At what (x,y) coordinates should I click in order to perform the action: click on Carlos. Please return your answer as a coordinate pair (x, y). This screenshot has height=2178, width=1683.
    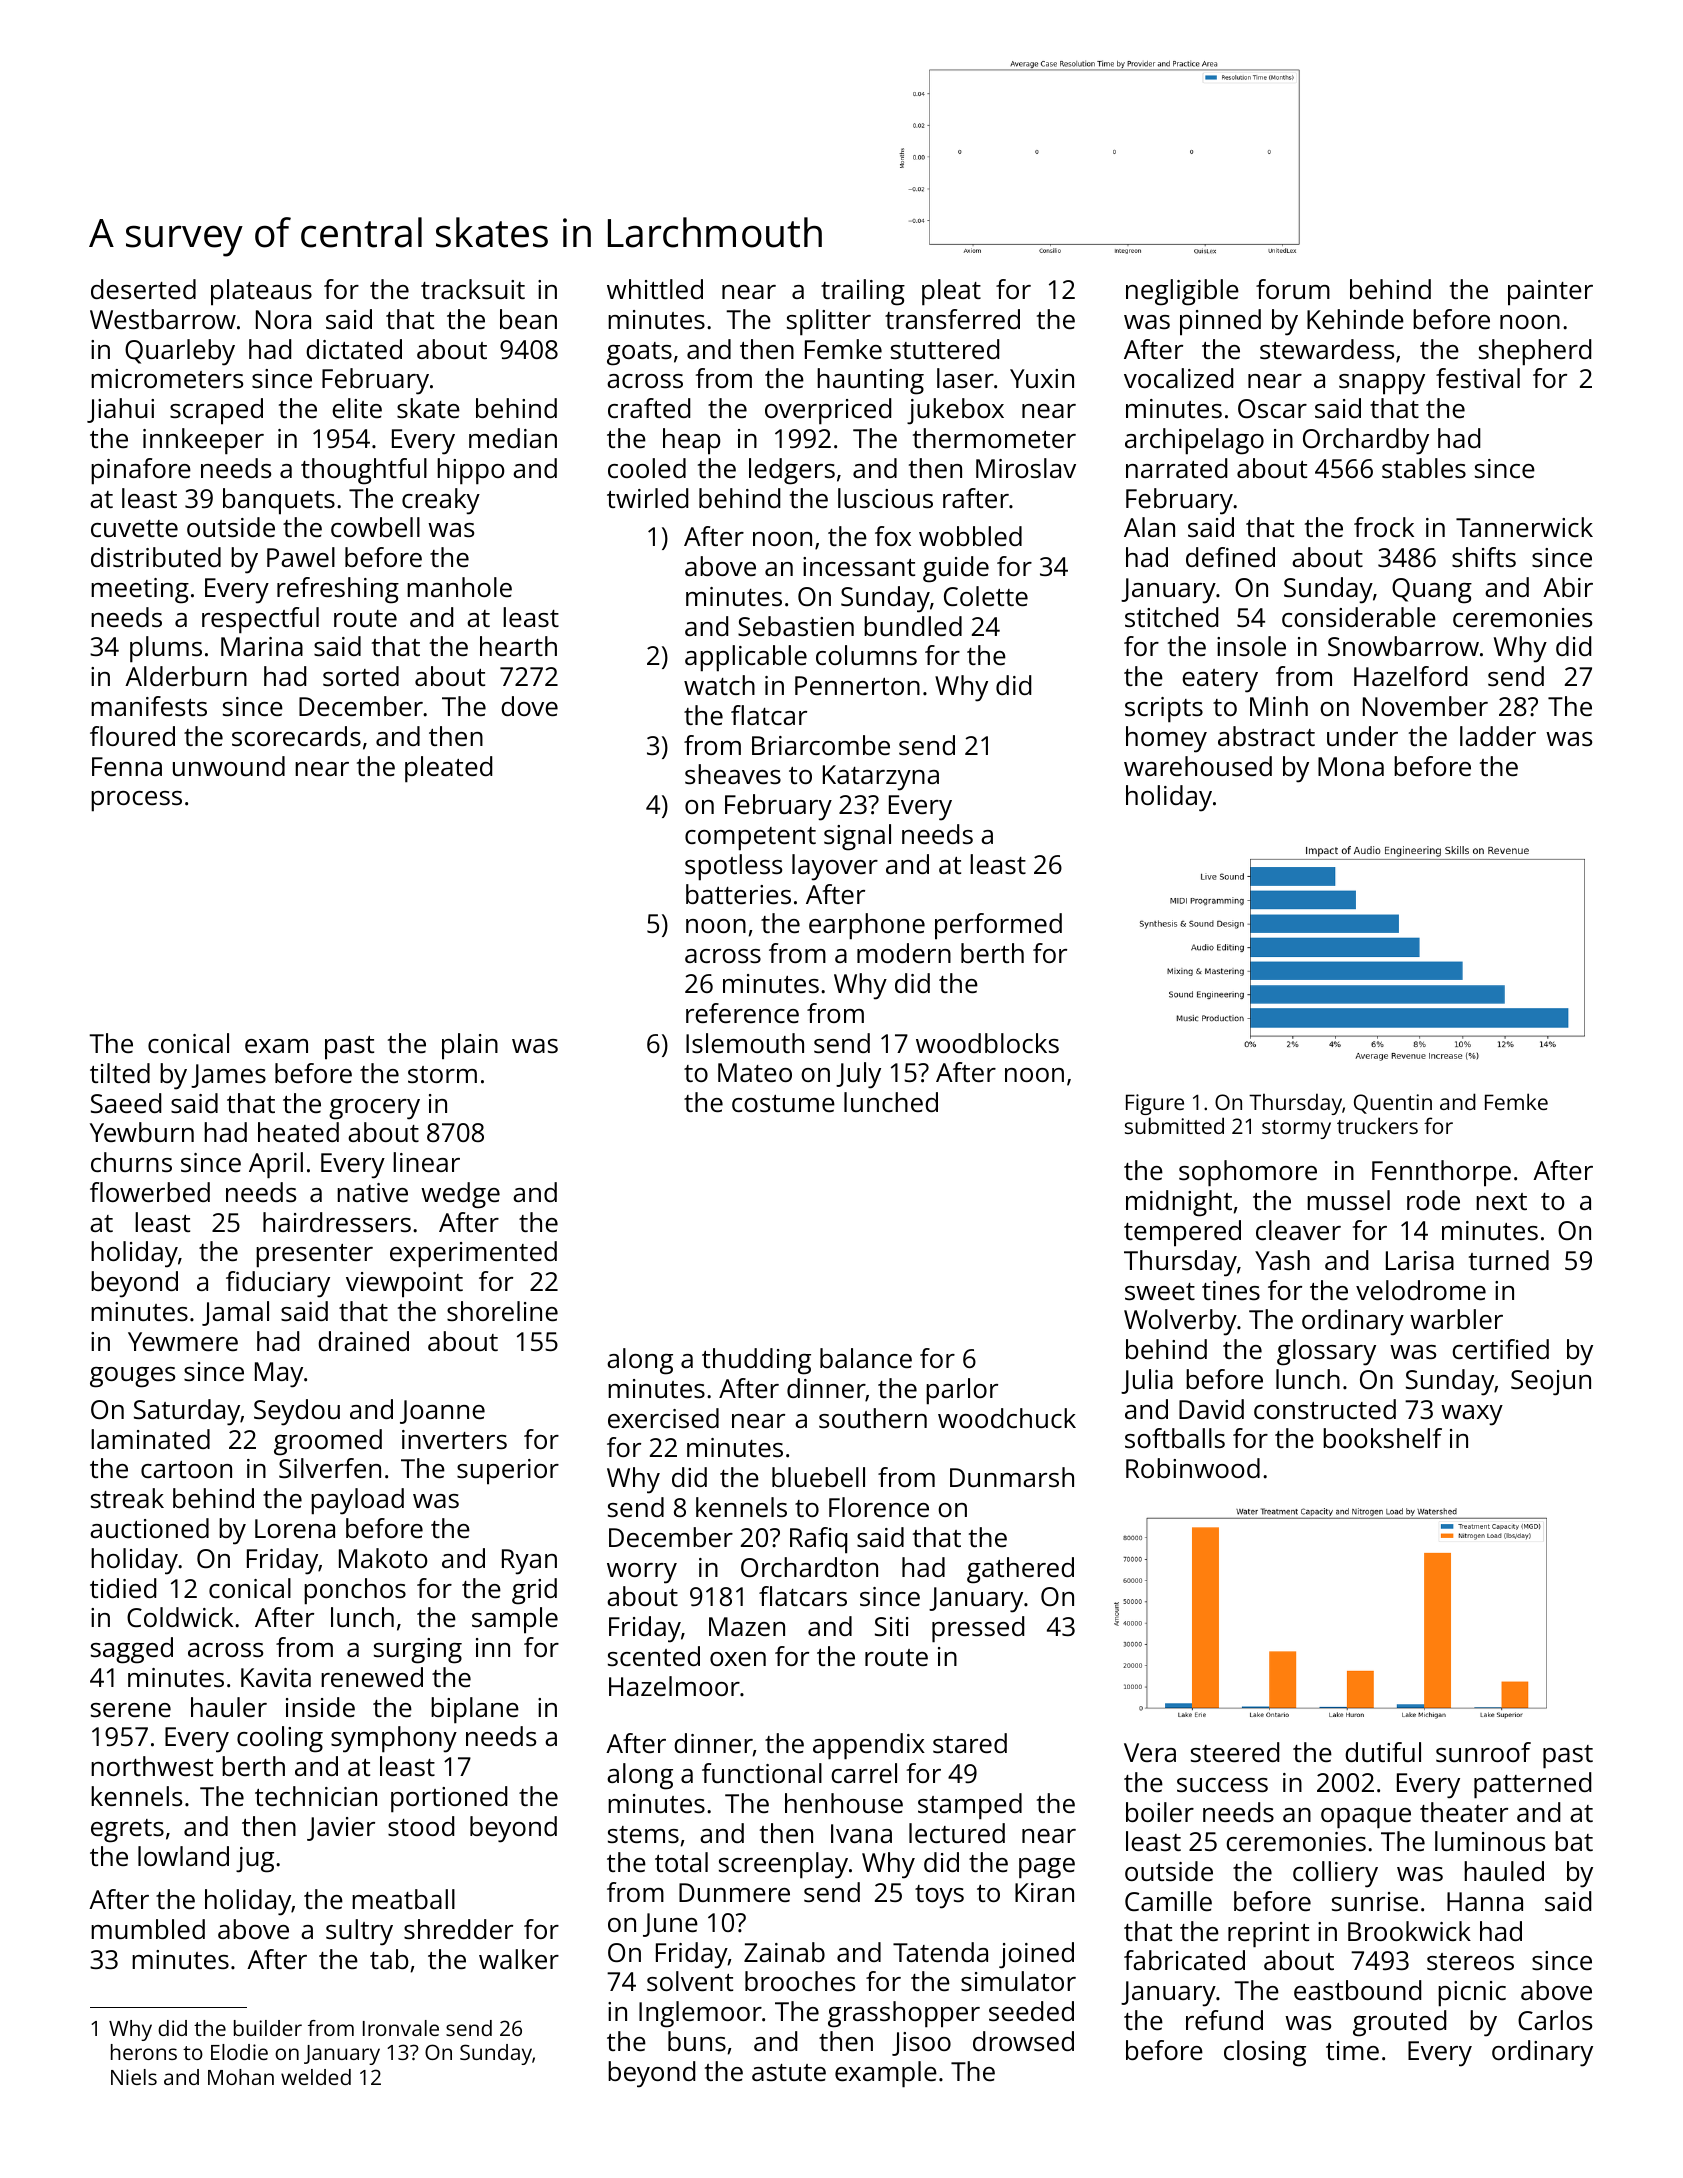
    Looking at the image, I should click on (1555, 2020).
